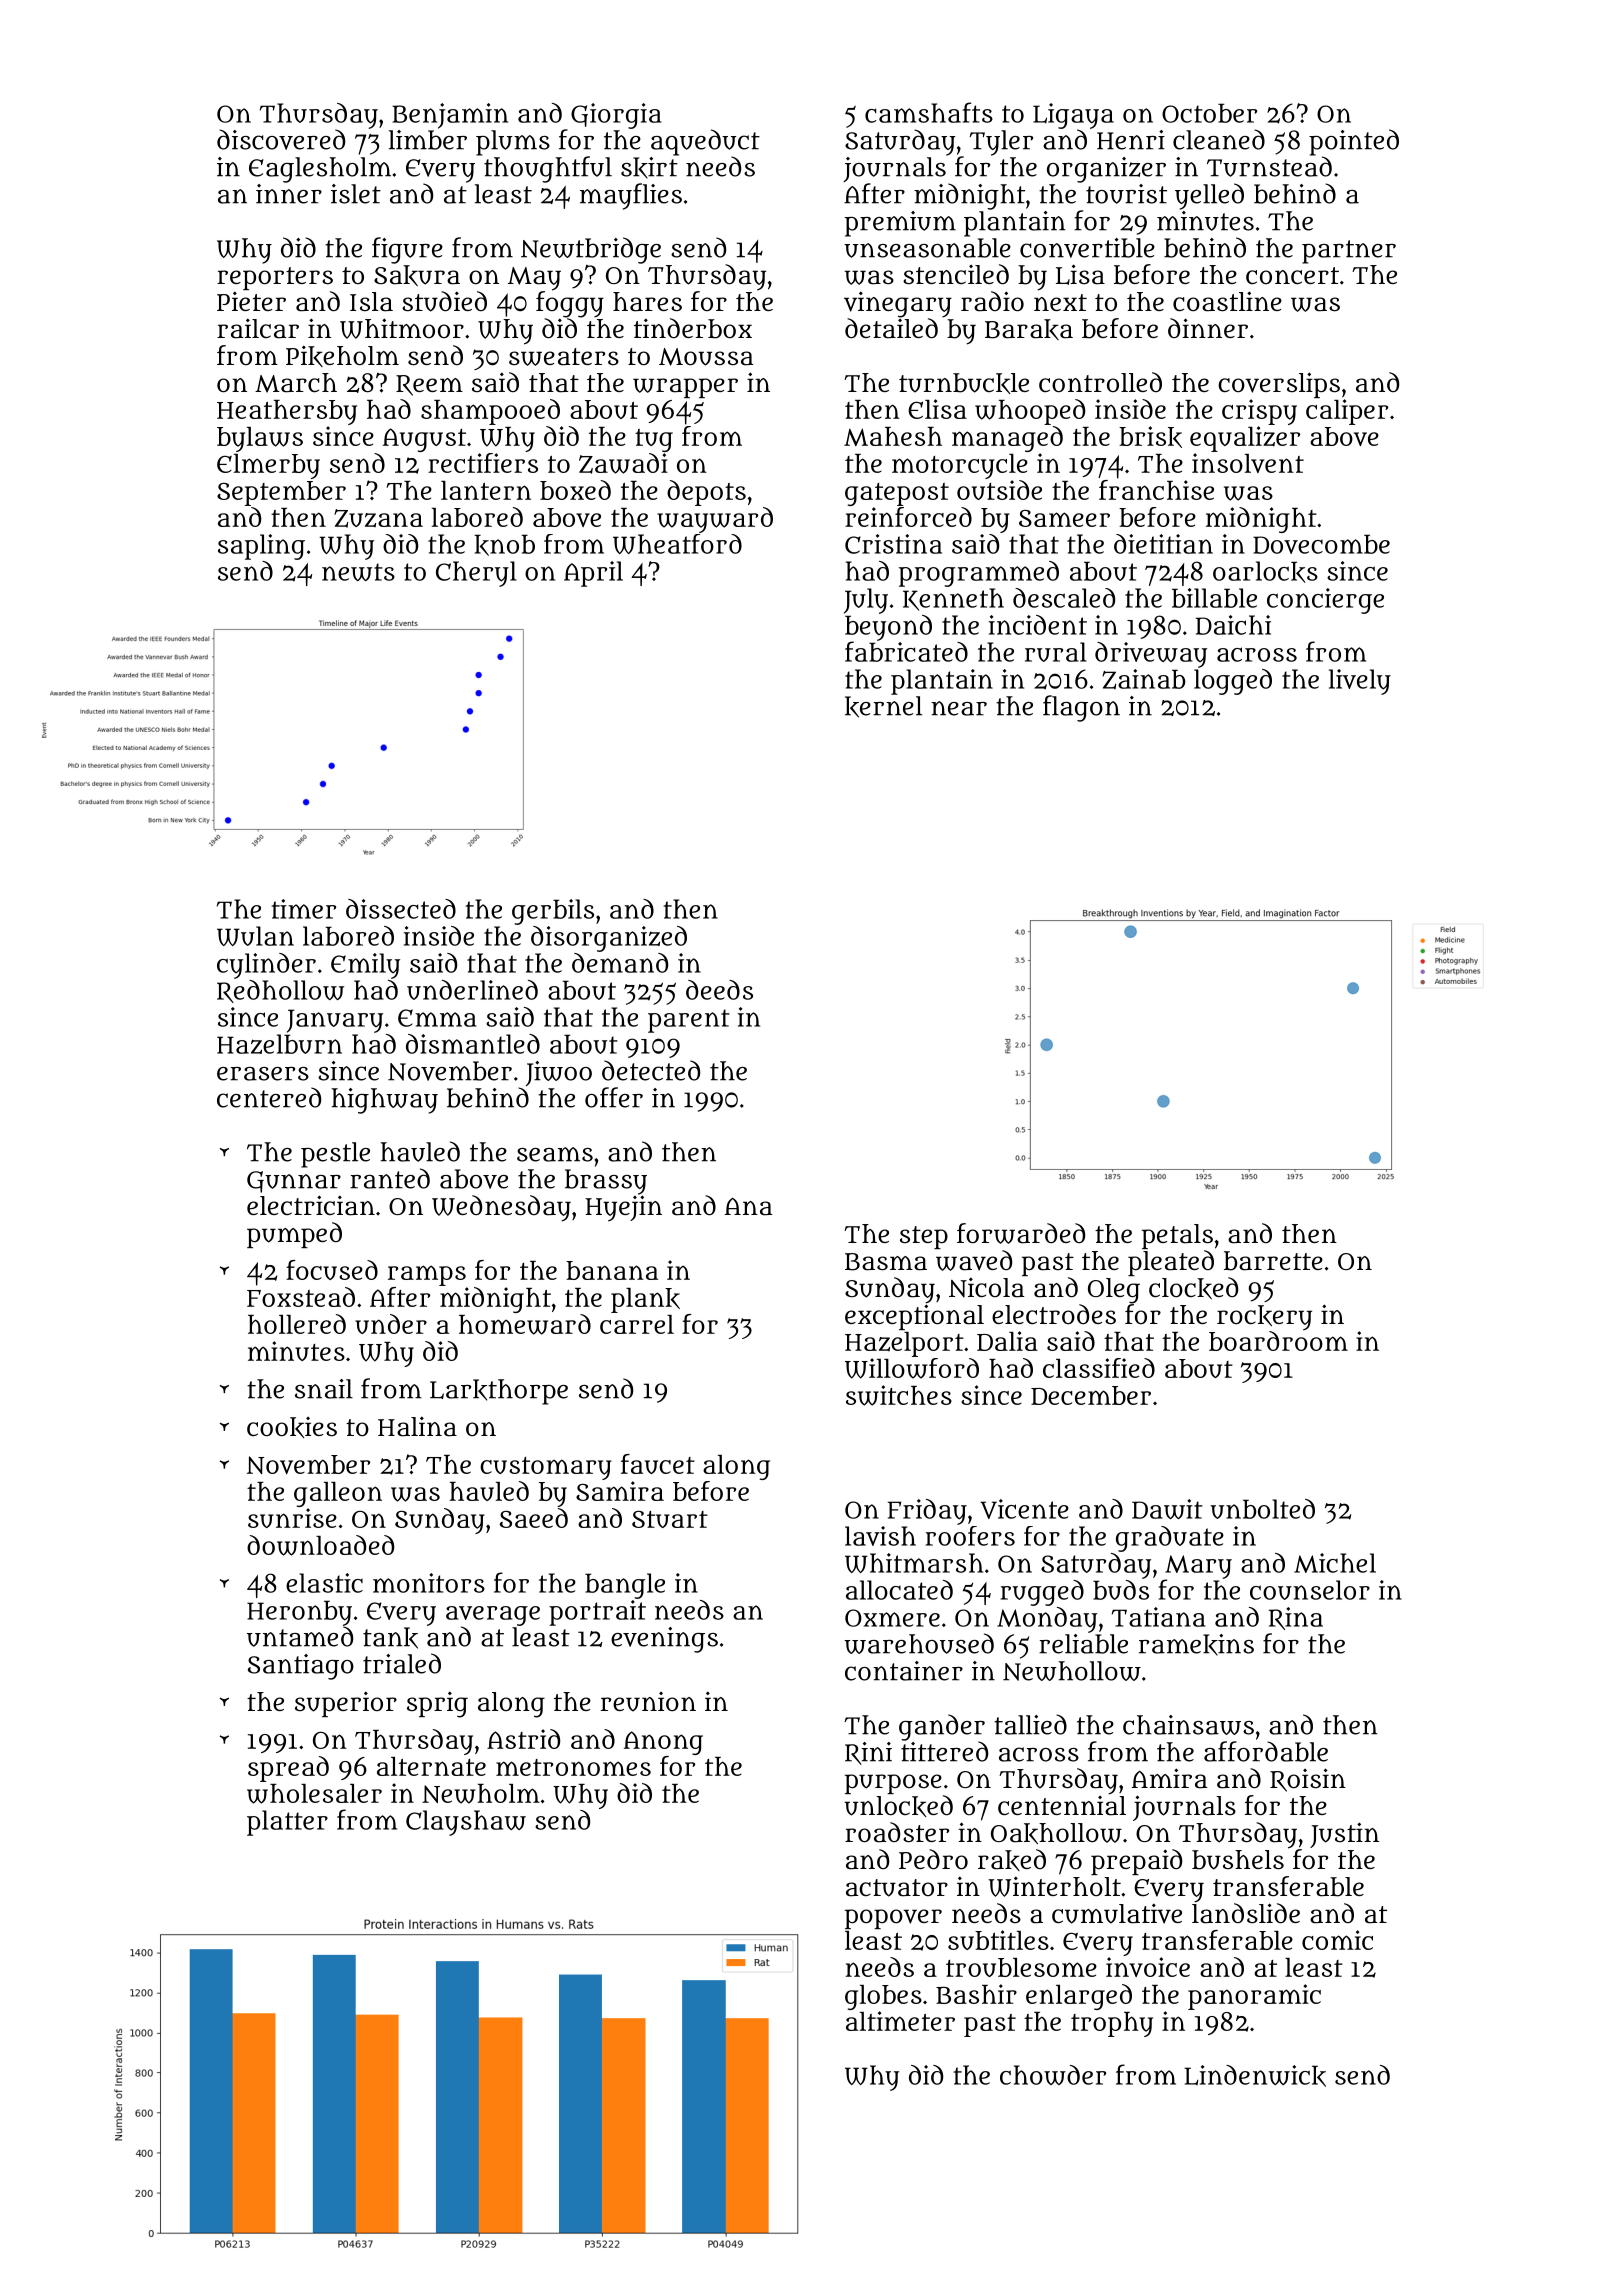 This document has width=1620, height=2292. Describe the element at coordinates (431, 1766) in the document. I see `alternate` at that location.
